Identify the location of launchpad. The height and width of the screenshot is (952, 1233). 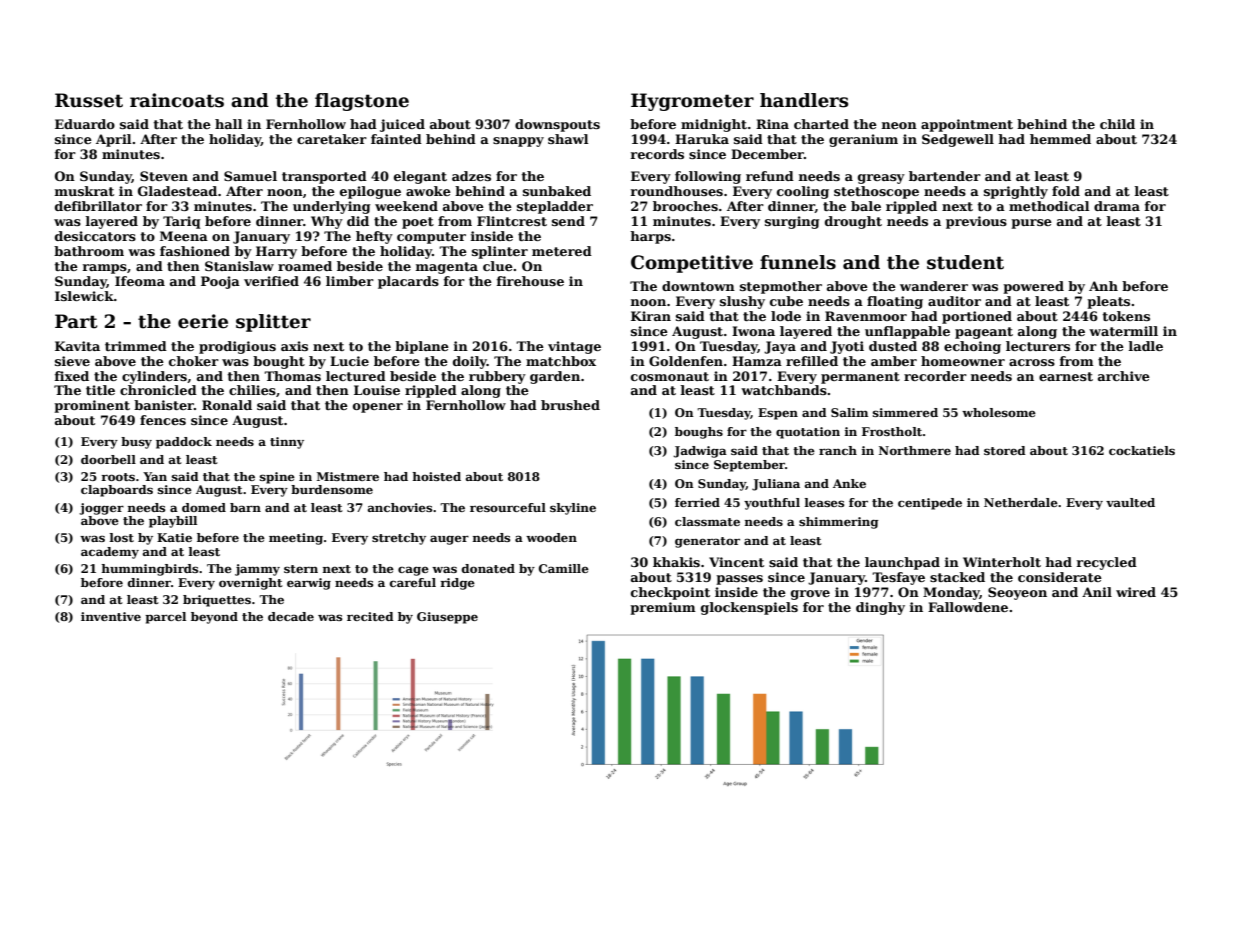
(902, 563).
